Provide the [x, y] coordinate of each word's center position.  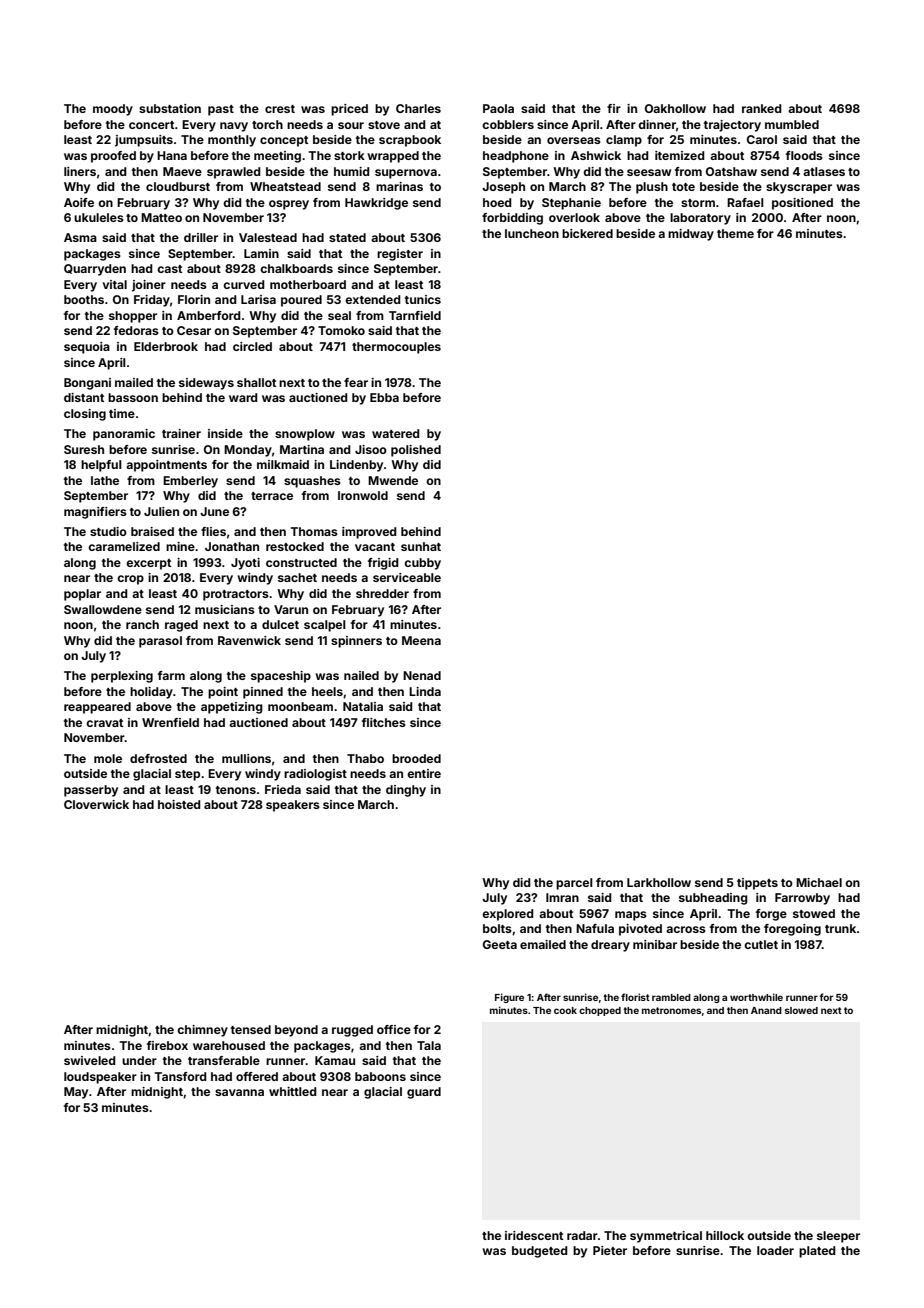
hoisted [179, 804]
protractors [236, 595]
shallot [256, 382]
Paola [498, 108]
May [76, 1093]
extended [373, 299]
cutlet [761, 944]
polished [416, 451]
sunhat [421, 546]
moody [113, 110]
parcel [574, 884]
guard [424, 1093]
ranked [762, 108]
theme [735, 233]
